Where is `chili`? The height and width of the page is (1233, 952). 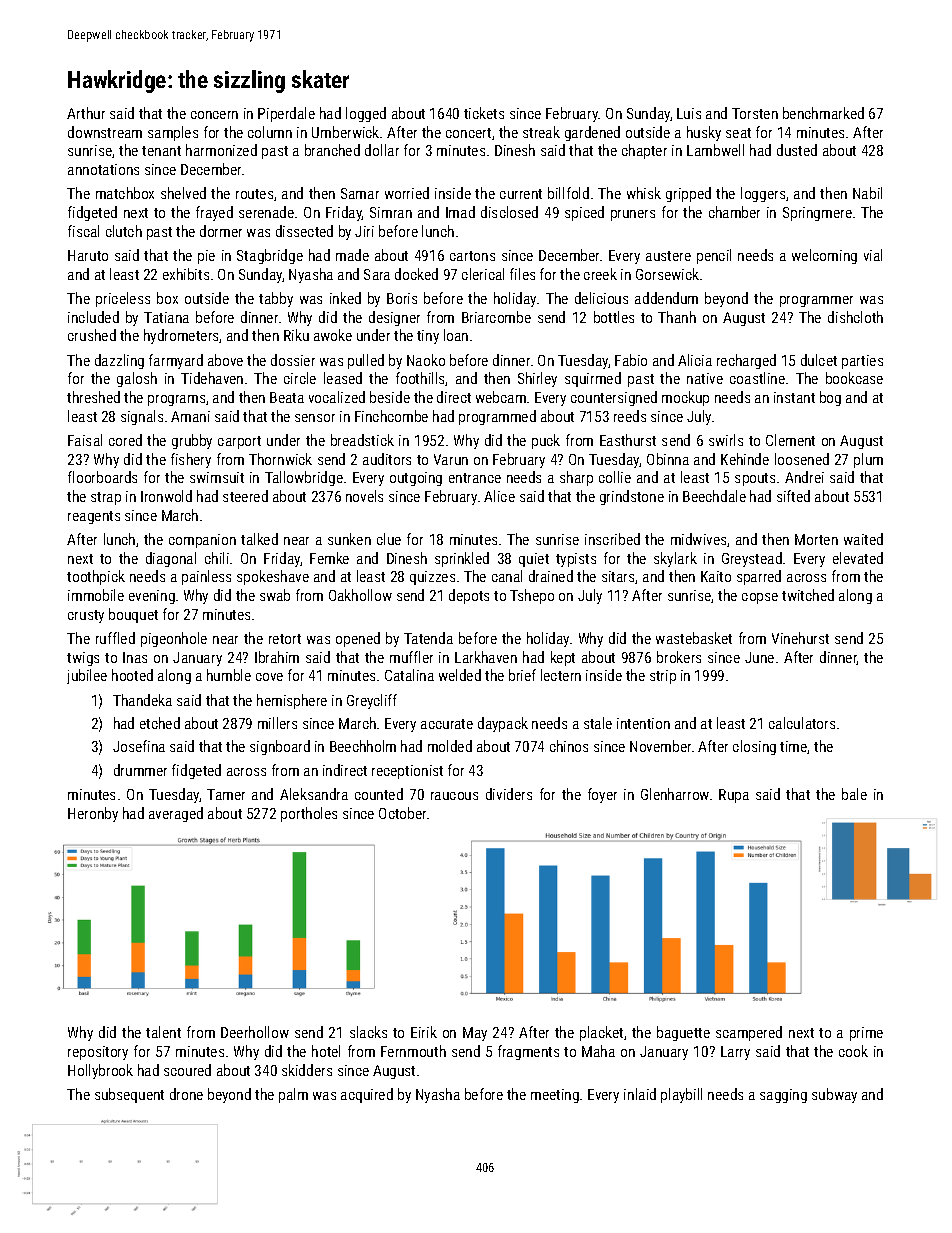 chili is located at coordinates (217, 558).
